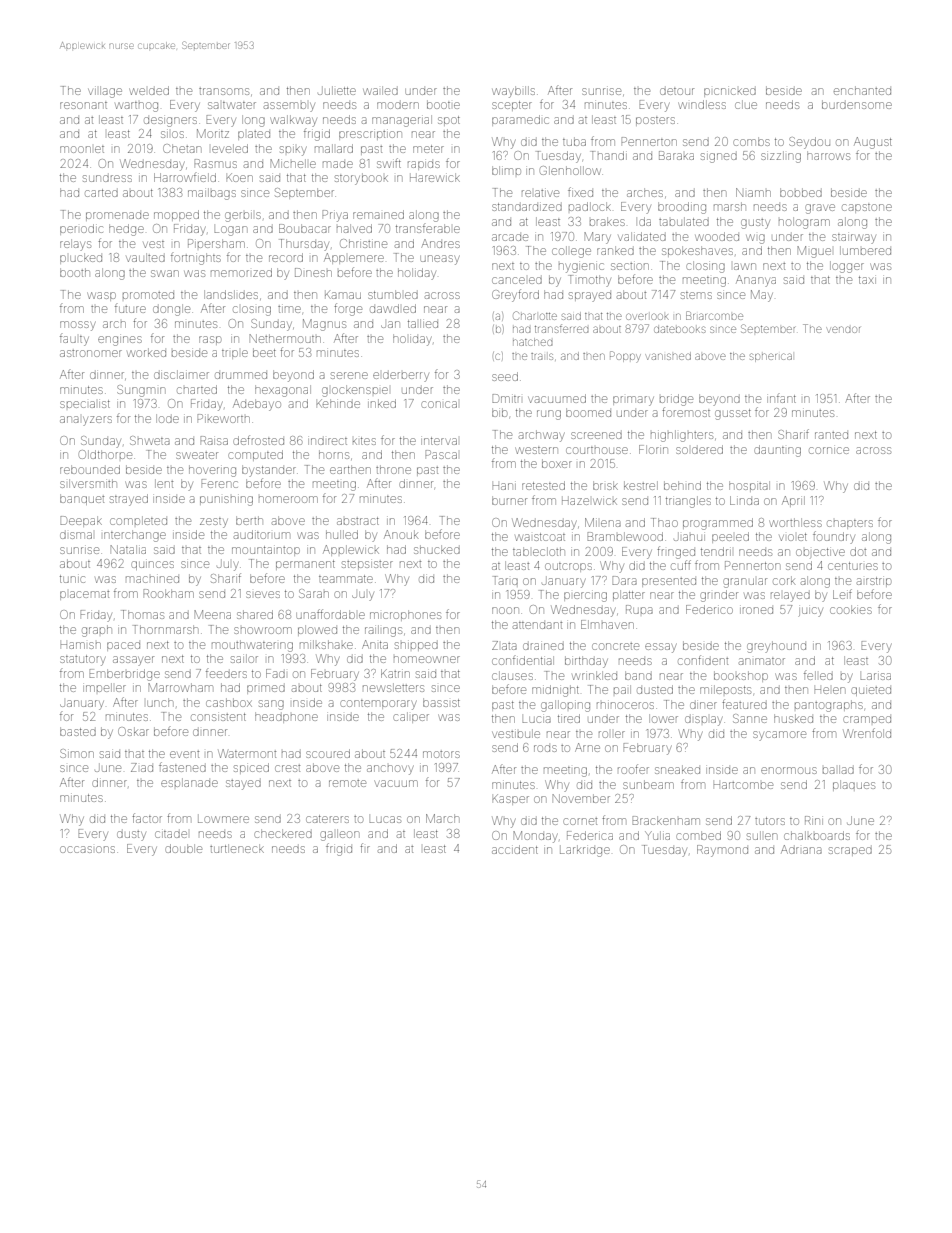 The width and height of the screenshot is (952, 1233). Describe the element at coordinates (867, 733) in the screenshot. I see `Wrenfold` at that location.
